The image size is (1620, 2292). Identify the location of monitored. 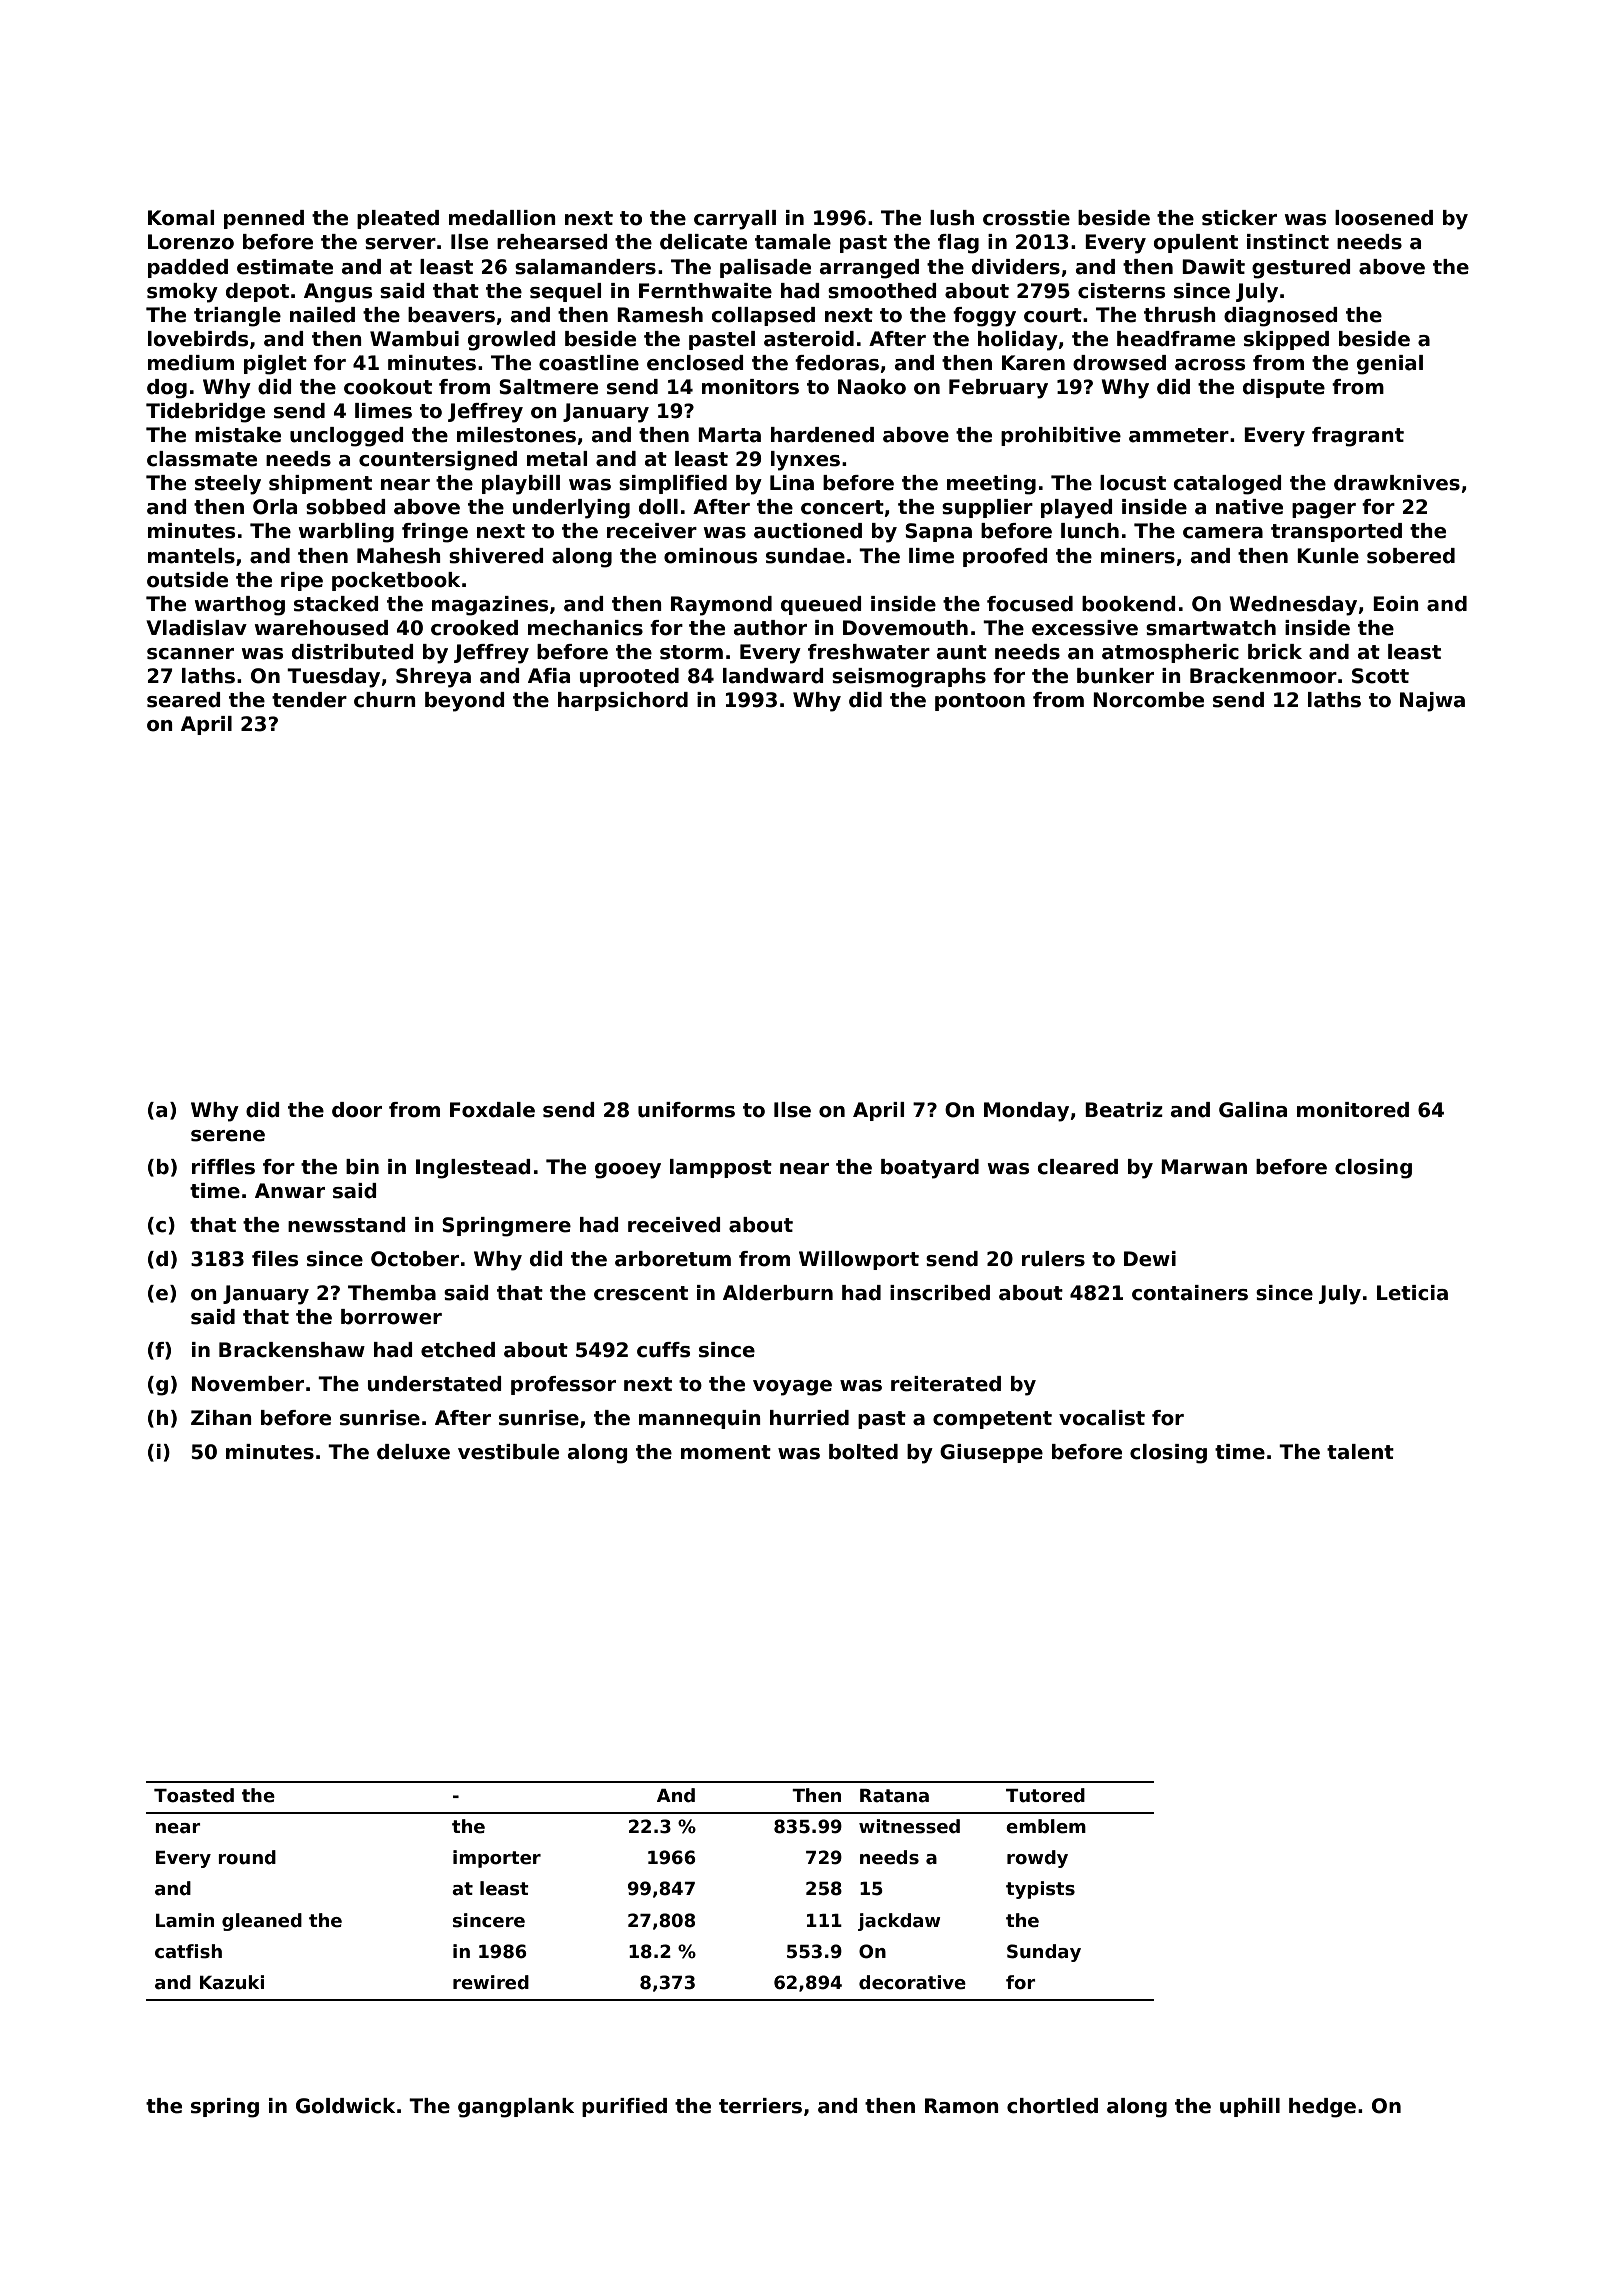
(1353, 1110).
